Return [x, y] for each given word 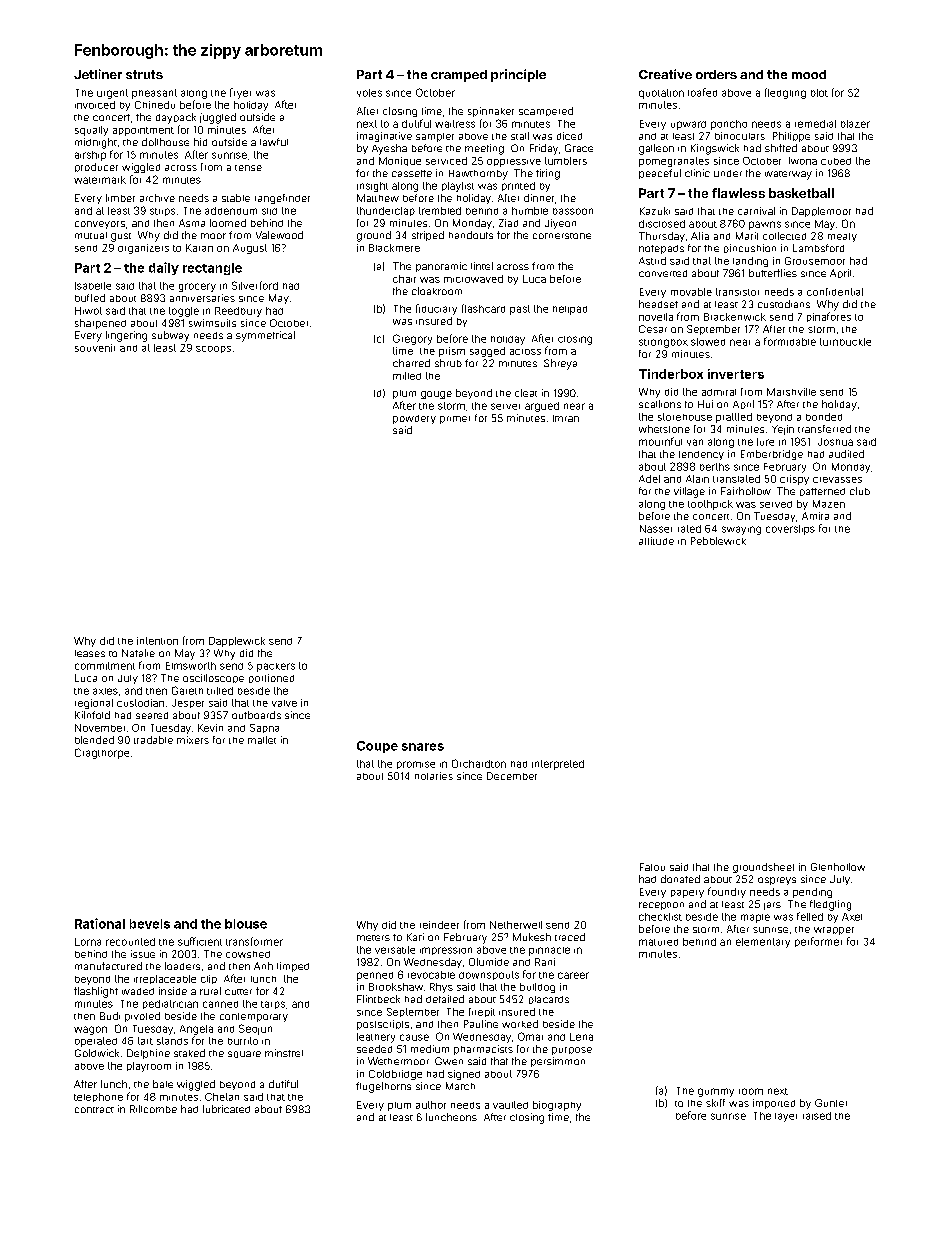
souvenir [95, 348]
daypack [176, 118]
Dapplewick [237, 642]
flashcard [483, 308]
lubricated [226, 1109]
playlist [458, 187]
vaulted [510, 1105]
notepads [661, 249]
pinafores [829, 317]
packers [276, 667]
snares [423, 747]
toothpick [710, 505]
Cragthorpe [102, 753]
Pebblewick [718, 541]
